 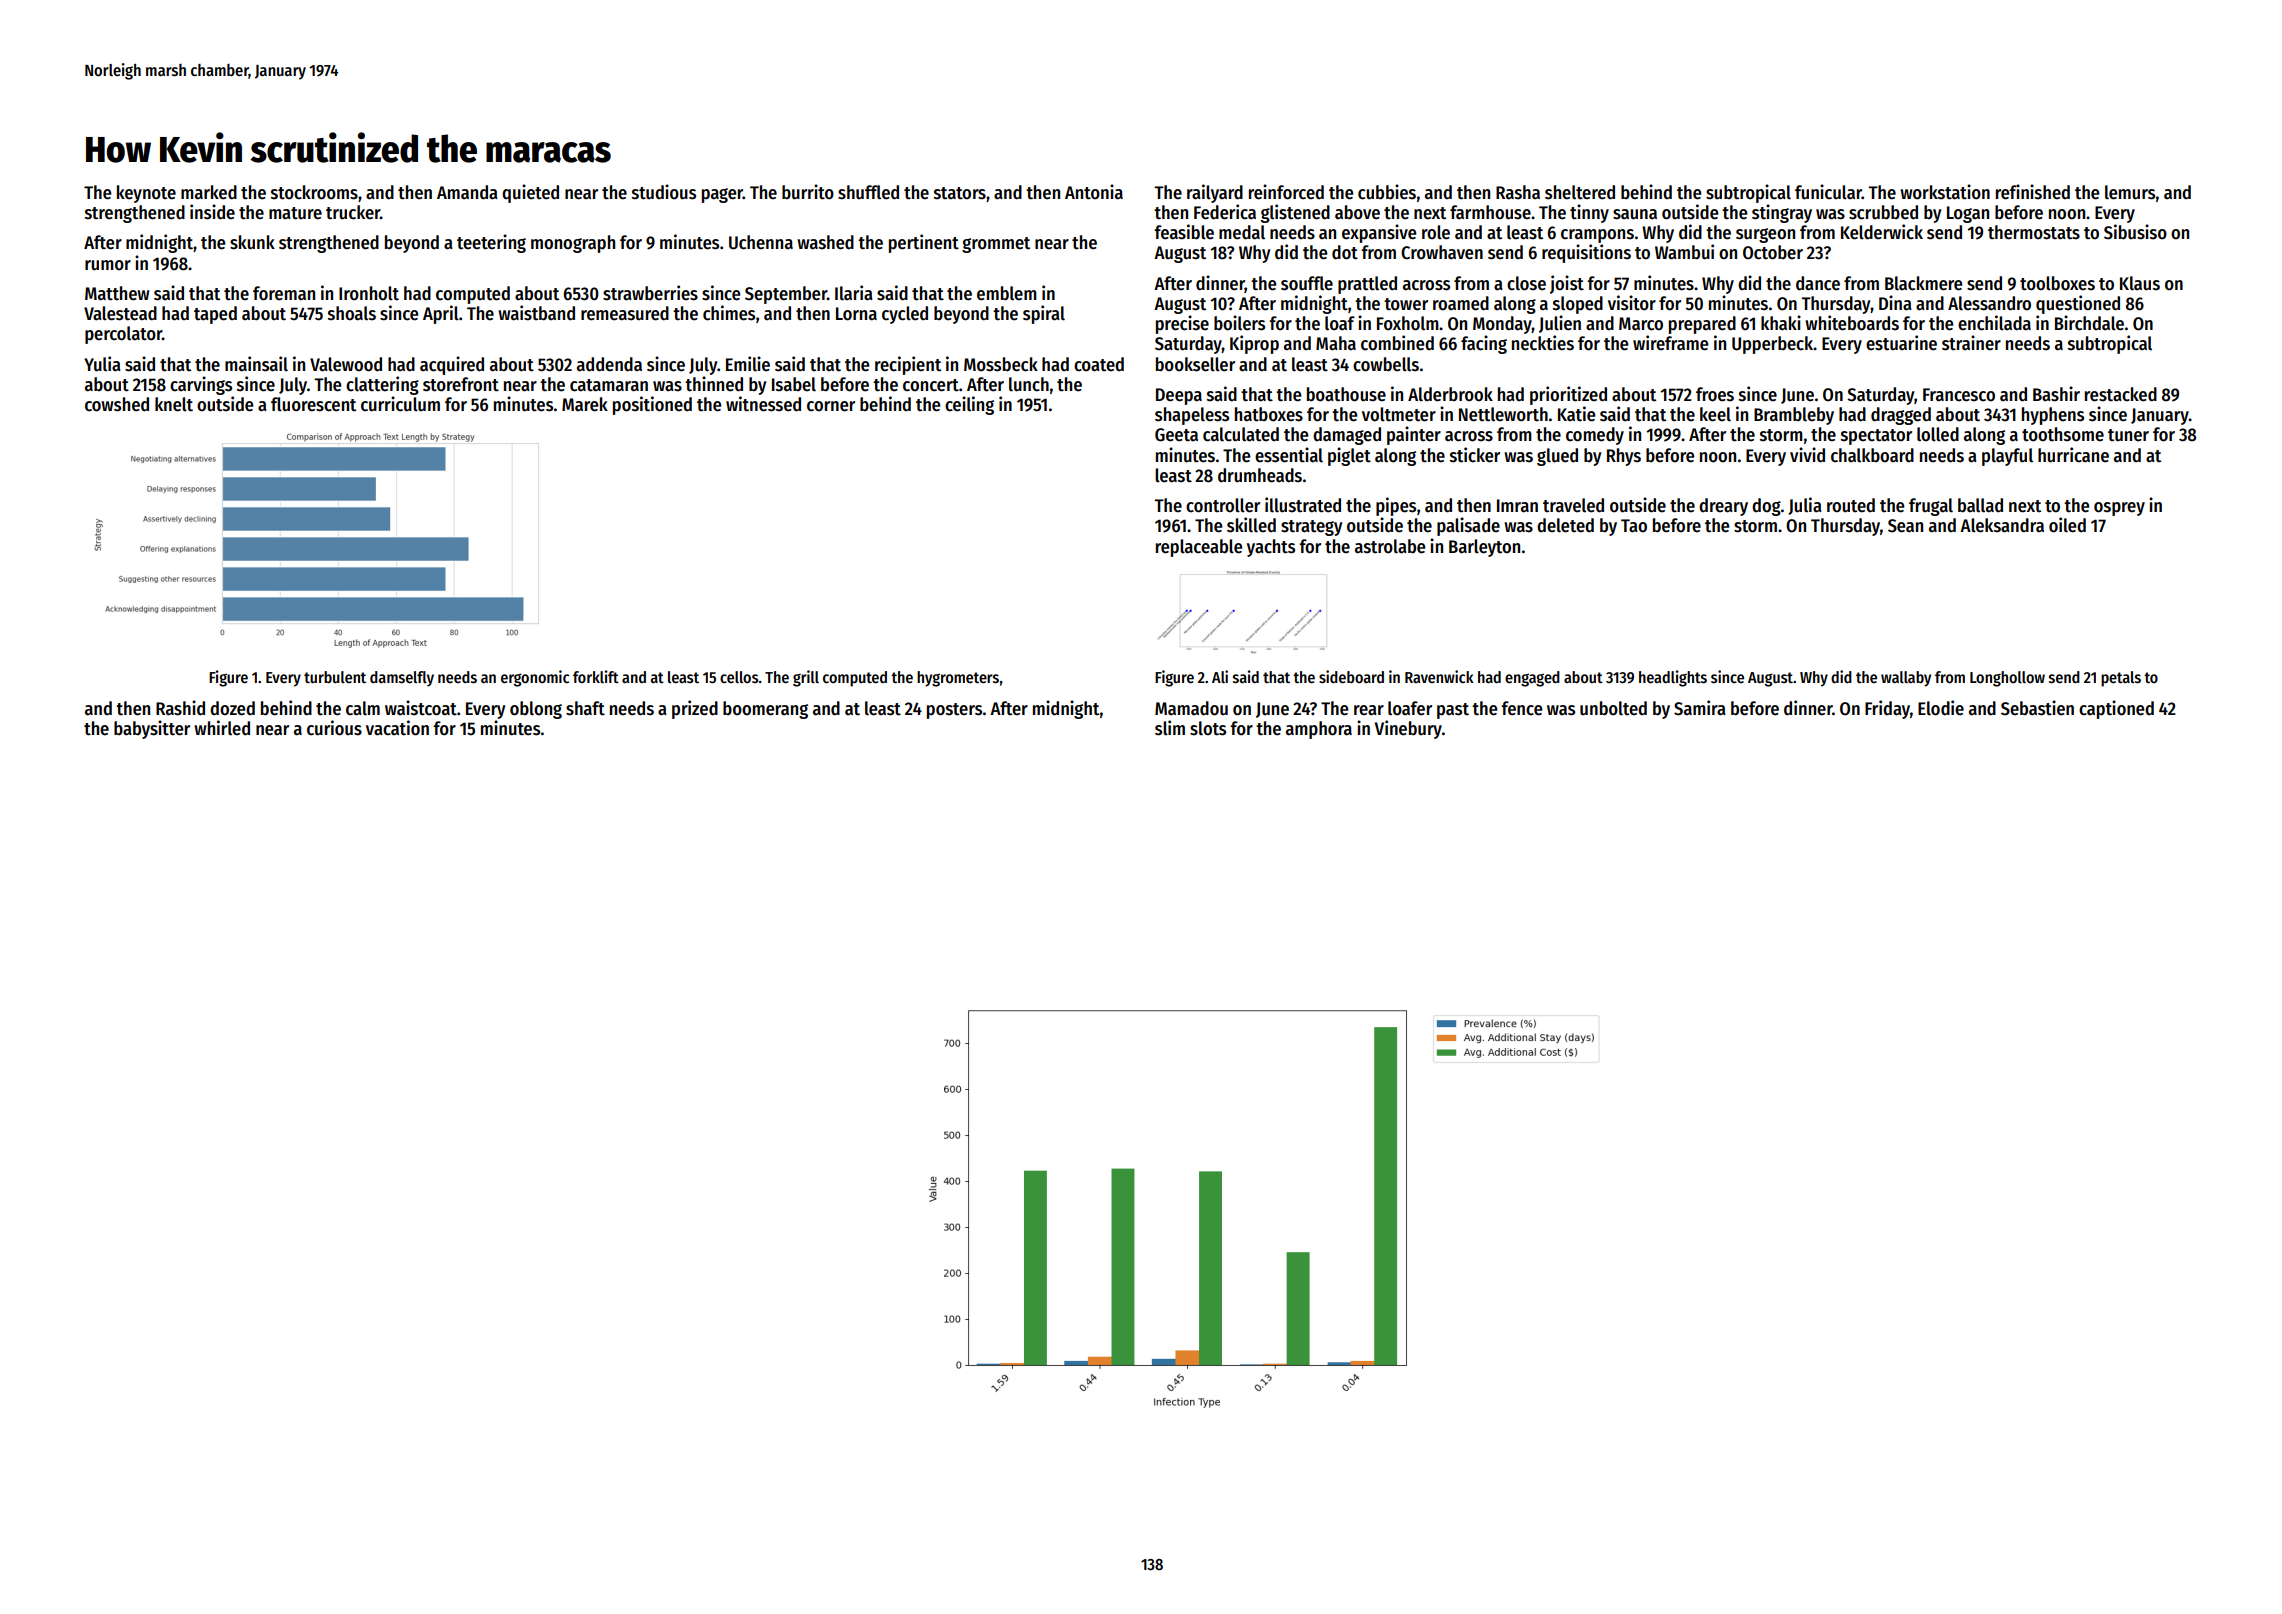 What do you see at coordinates (535, 678) in the page?
I see `ergonomic` at bounding box center [535, 678].
